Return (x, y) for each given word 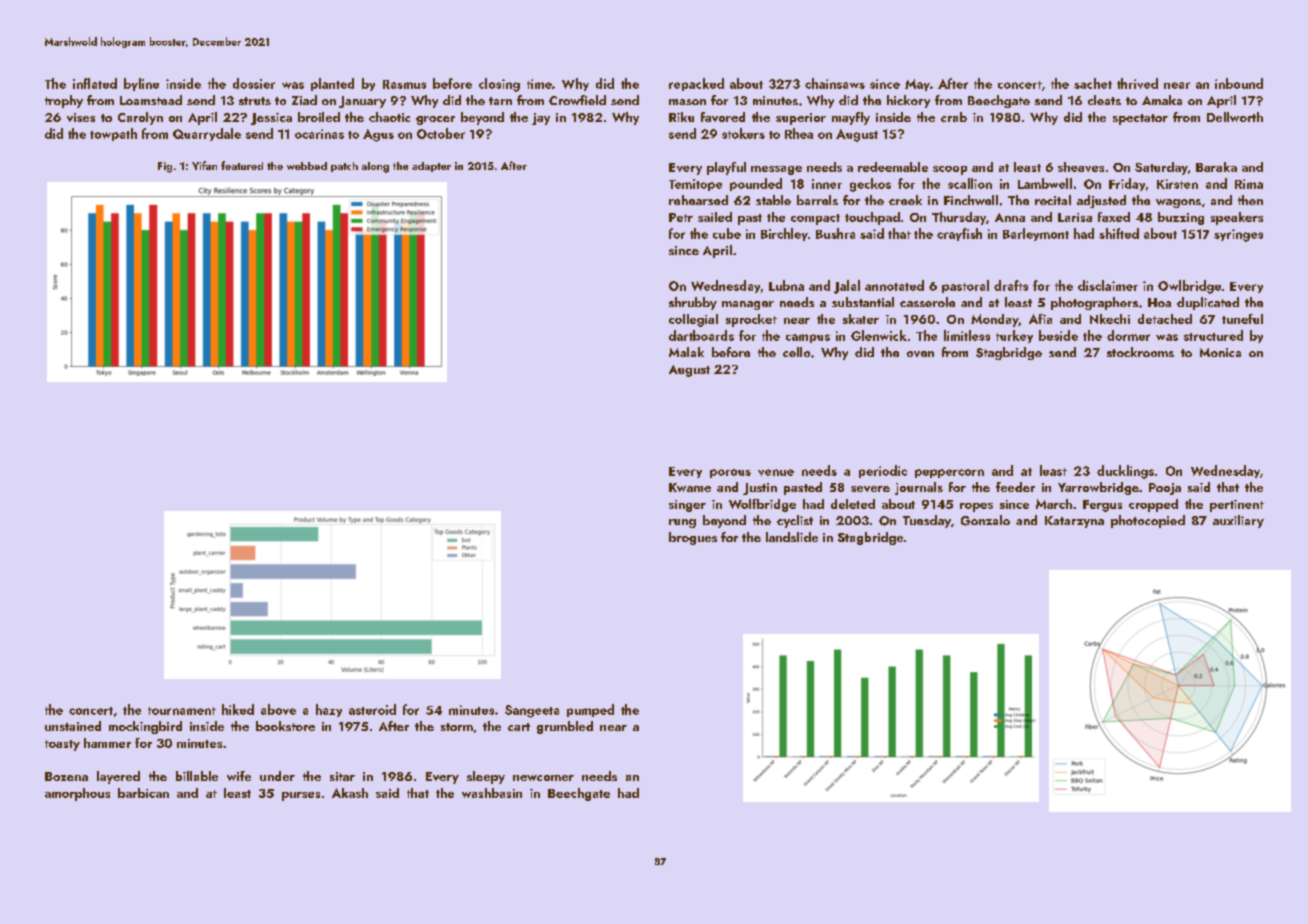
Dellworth (1235, 117)
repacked (696, 84)
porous (730, 473)
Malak (686, 352)
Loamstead (151, 100)
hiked (238, 709)
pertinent (1237, 506)
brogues (693, 538)
